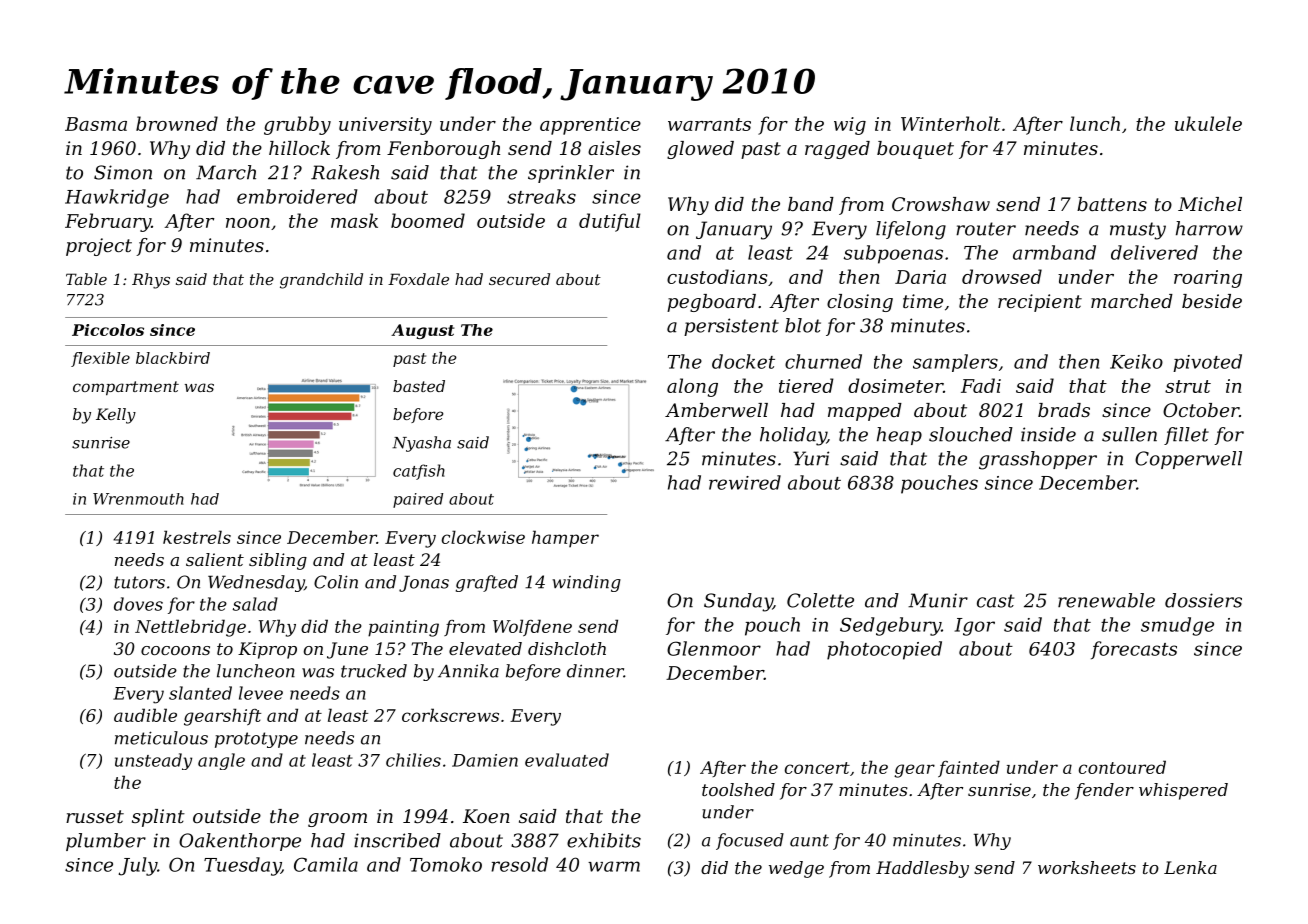 The image size is (1308, 924). What do you see at coordinates (717, 276) in the screenshot?
I see `custodians` at bounding box center [717, 276].
